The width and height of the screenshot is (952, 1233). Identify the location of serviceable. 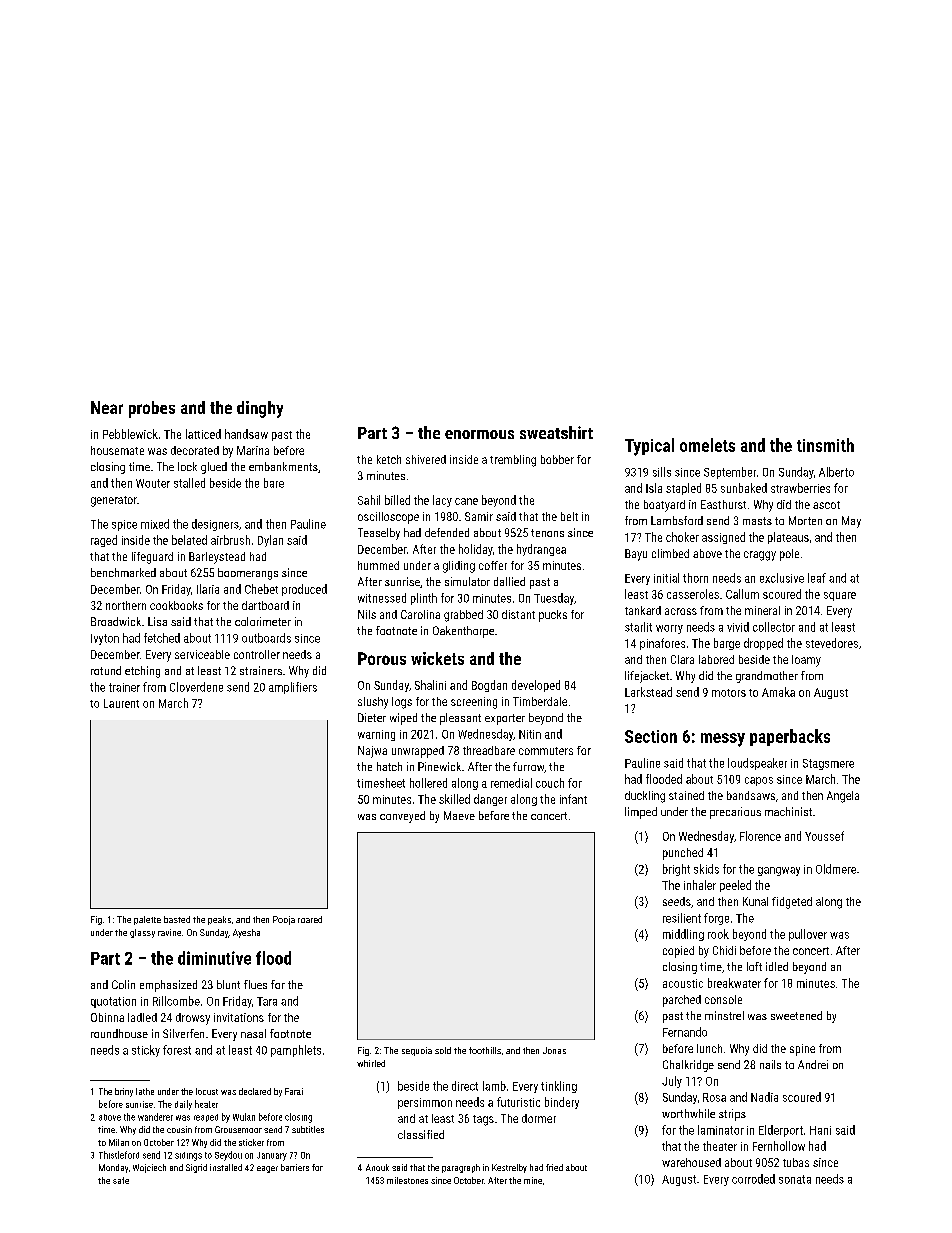
(202, 654).
